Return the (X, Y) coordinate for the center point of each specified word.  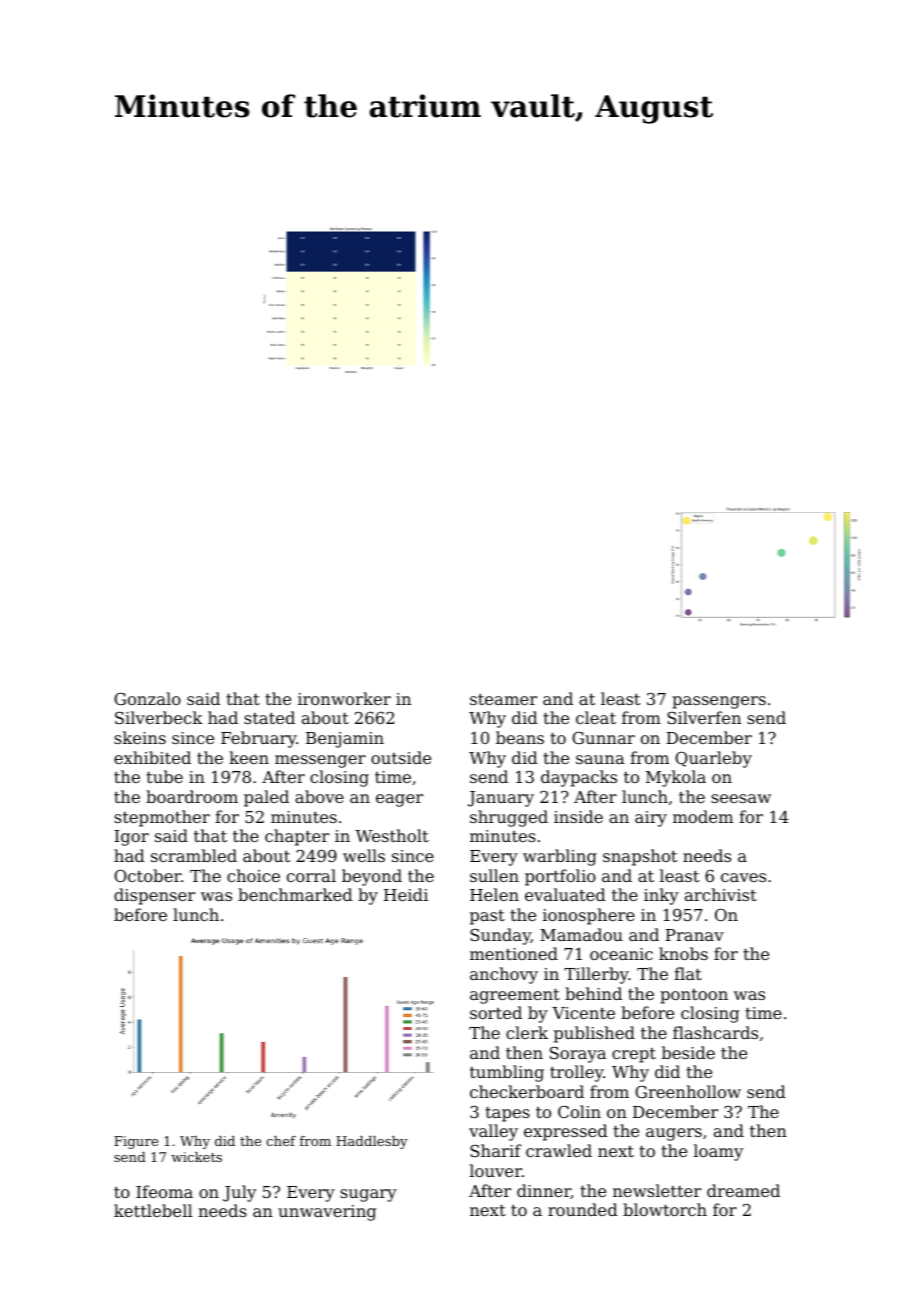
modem (703, 816)
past (487, 917)
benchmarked (295, 894)
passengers (719, 702)
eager (399, 800)
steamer (503, 699)
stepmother (162, 818)
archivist (721, 894)
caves (743, 877)
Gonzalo (147, 698)
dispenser (154, 896)
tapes (507, 1114)
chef (281, 1141)
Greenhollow (688, 1091)
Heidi (406, 894)
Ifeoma (164, 1191)
